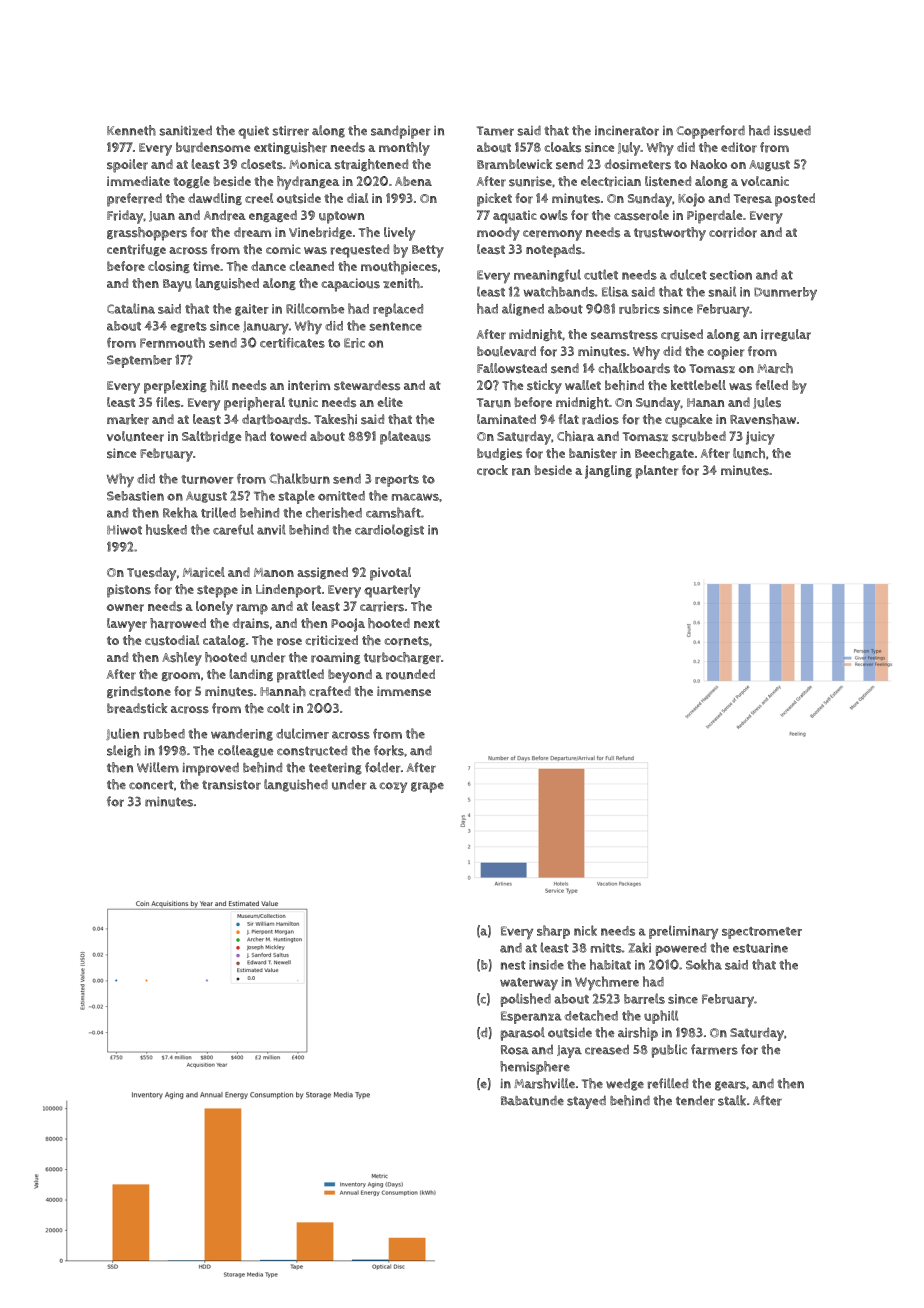 Image resolution: width=924 pixels, height=1308 pixels. What do you see at coordinates (695, 1101) in the document?
I see `tender` at bounding box center [695, 1101].
